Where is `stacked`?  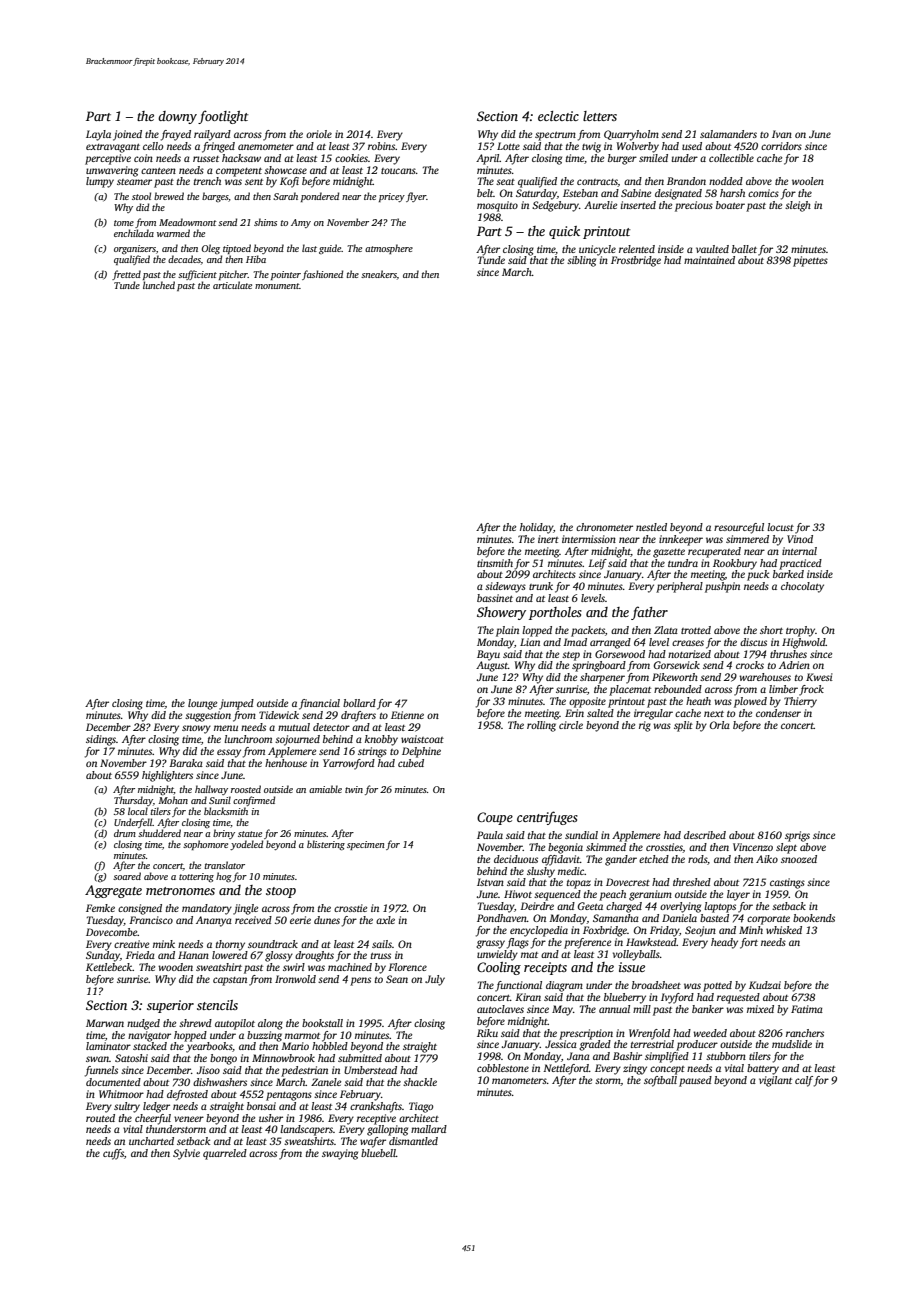 stacked is located at coordinates (150, 1046).
